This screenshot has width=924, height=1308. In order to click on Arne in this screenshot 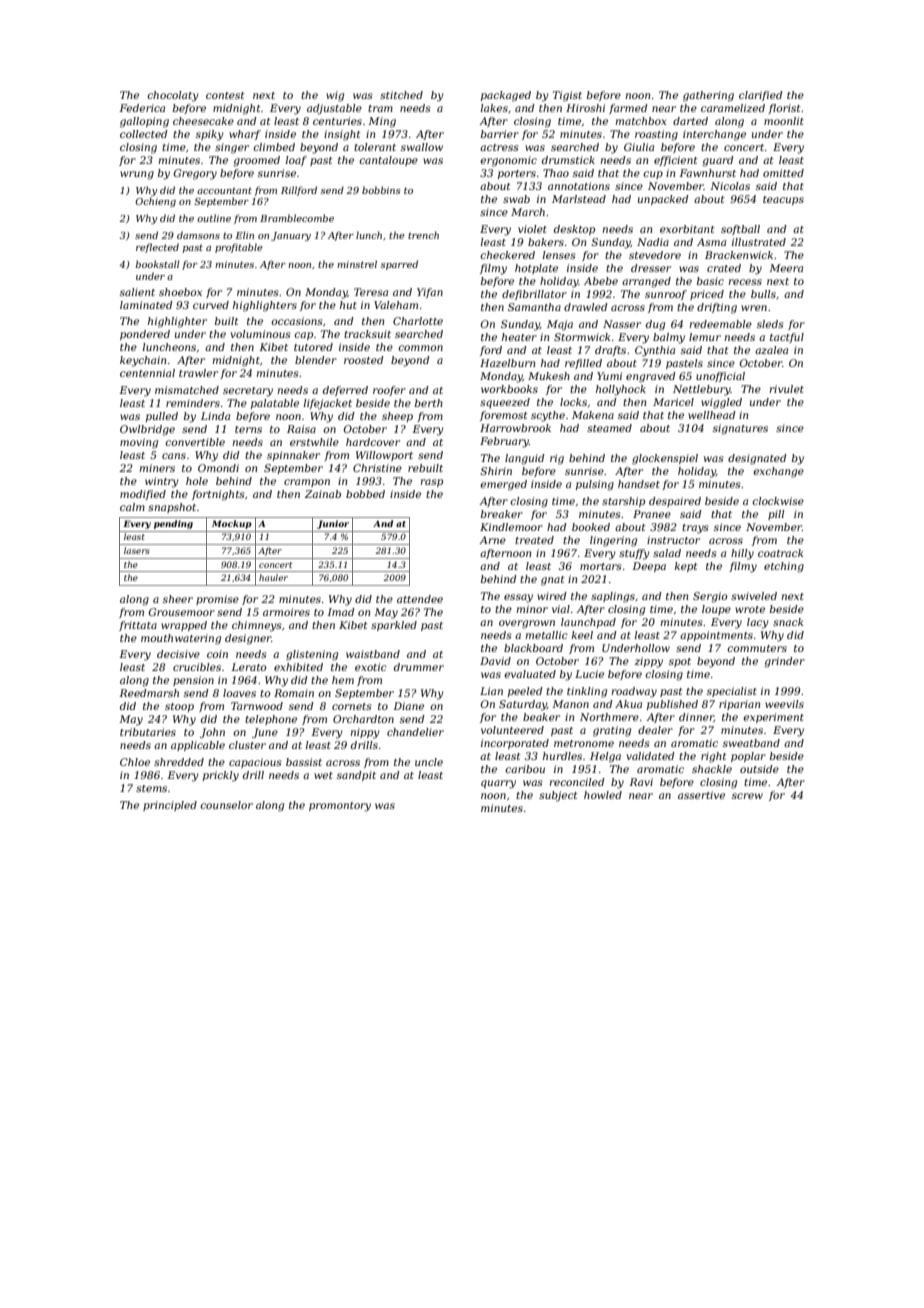, I will do `click(492, 540)`.
